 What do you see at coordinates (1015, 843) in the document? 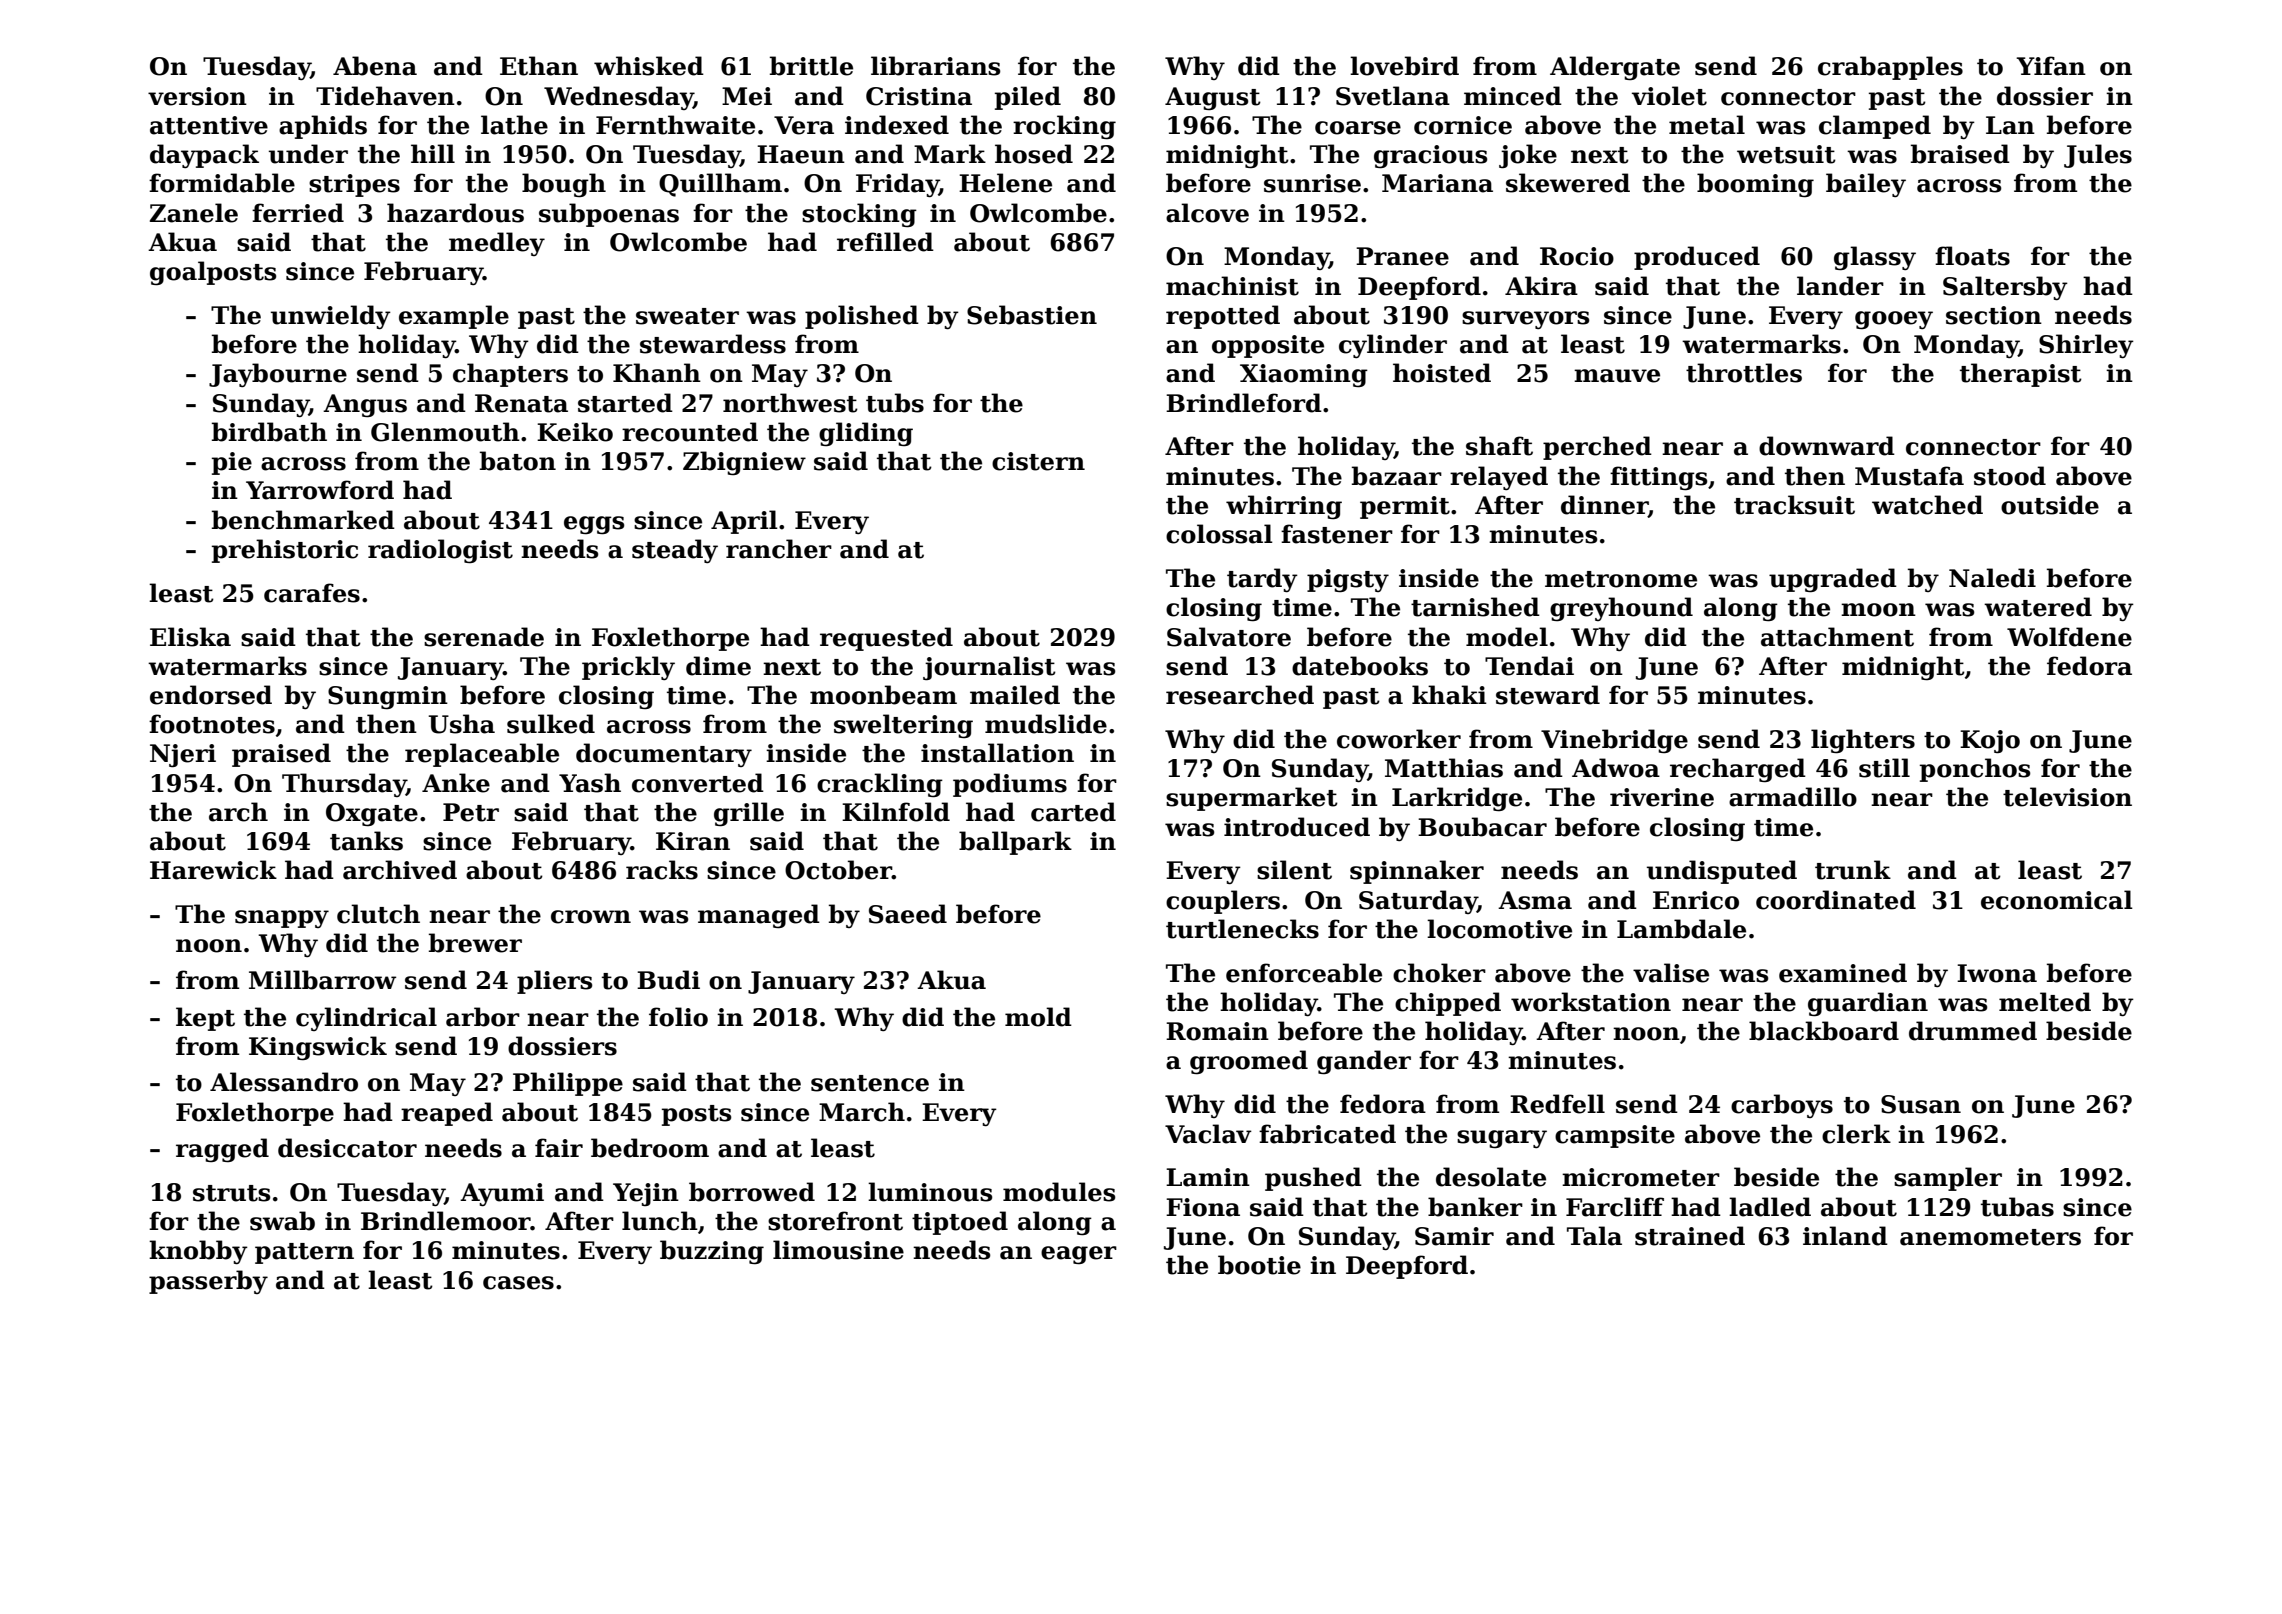
I see `ballpark` at bounding box center [1015, 843].
